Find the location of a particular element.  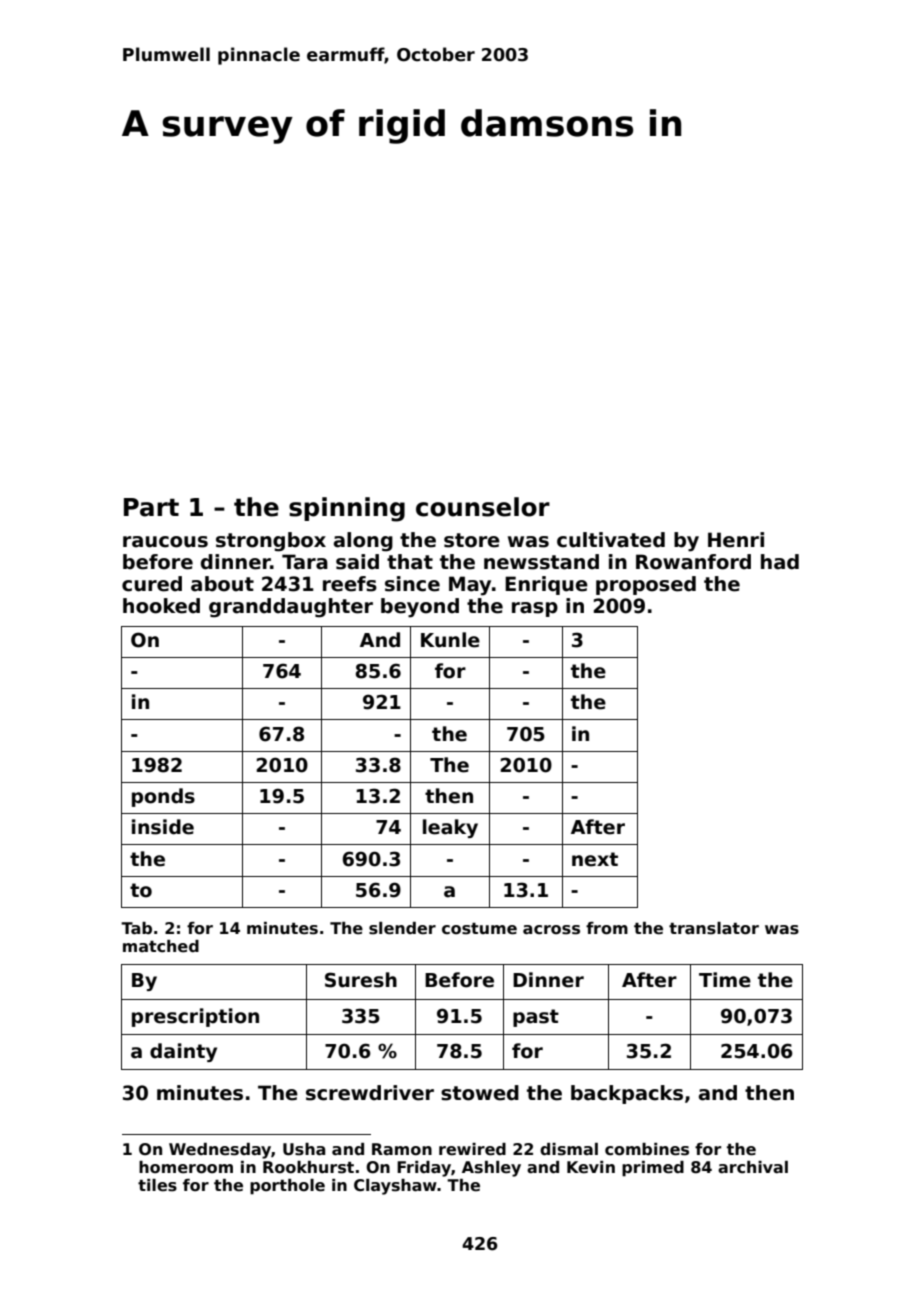

next is located at coordinates (595, 859).
